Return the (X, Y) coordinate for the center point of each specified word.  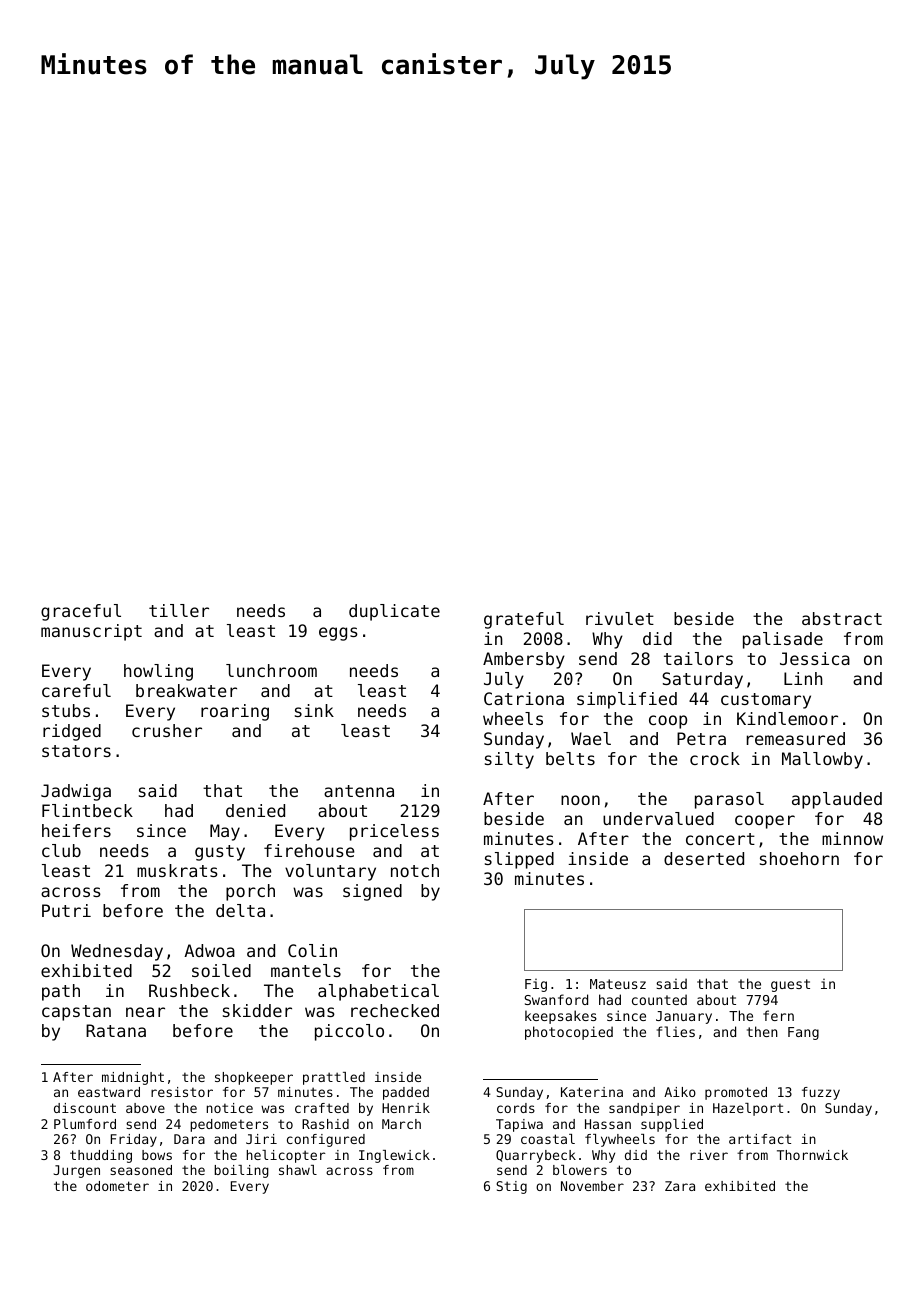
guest (790, 985)
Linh (803, 678)
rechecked (395, 1010)
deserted (704, 858)
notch (415, 870)
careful (76, 690)
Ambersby (524, 660)
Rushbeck (189, 990)
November (592, 1186)
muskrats (177, 870)
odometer (117, 1186)
